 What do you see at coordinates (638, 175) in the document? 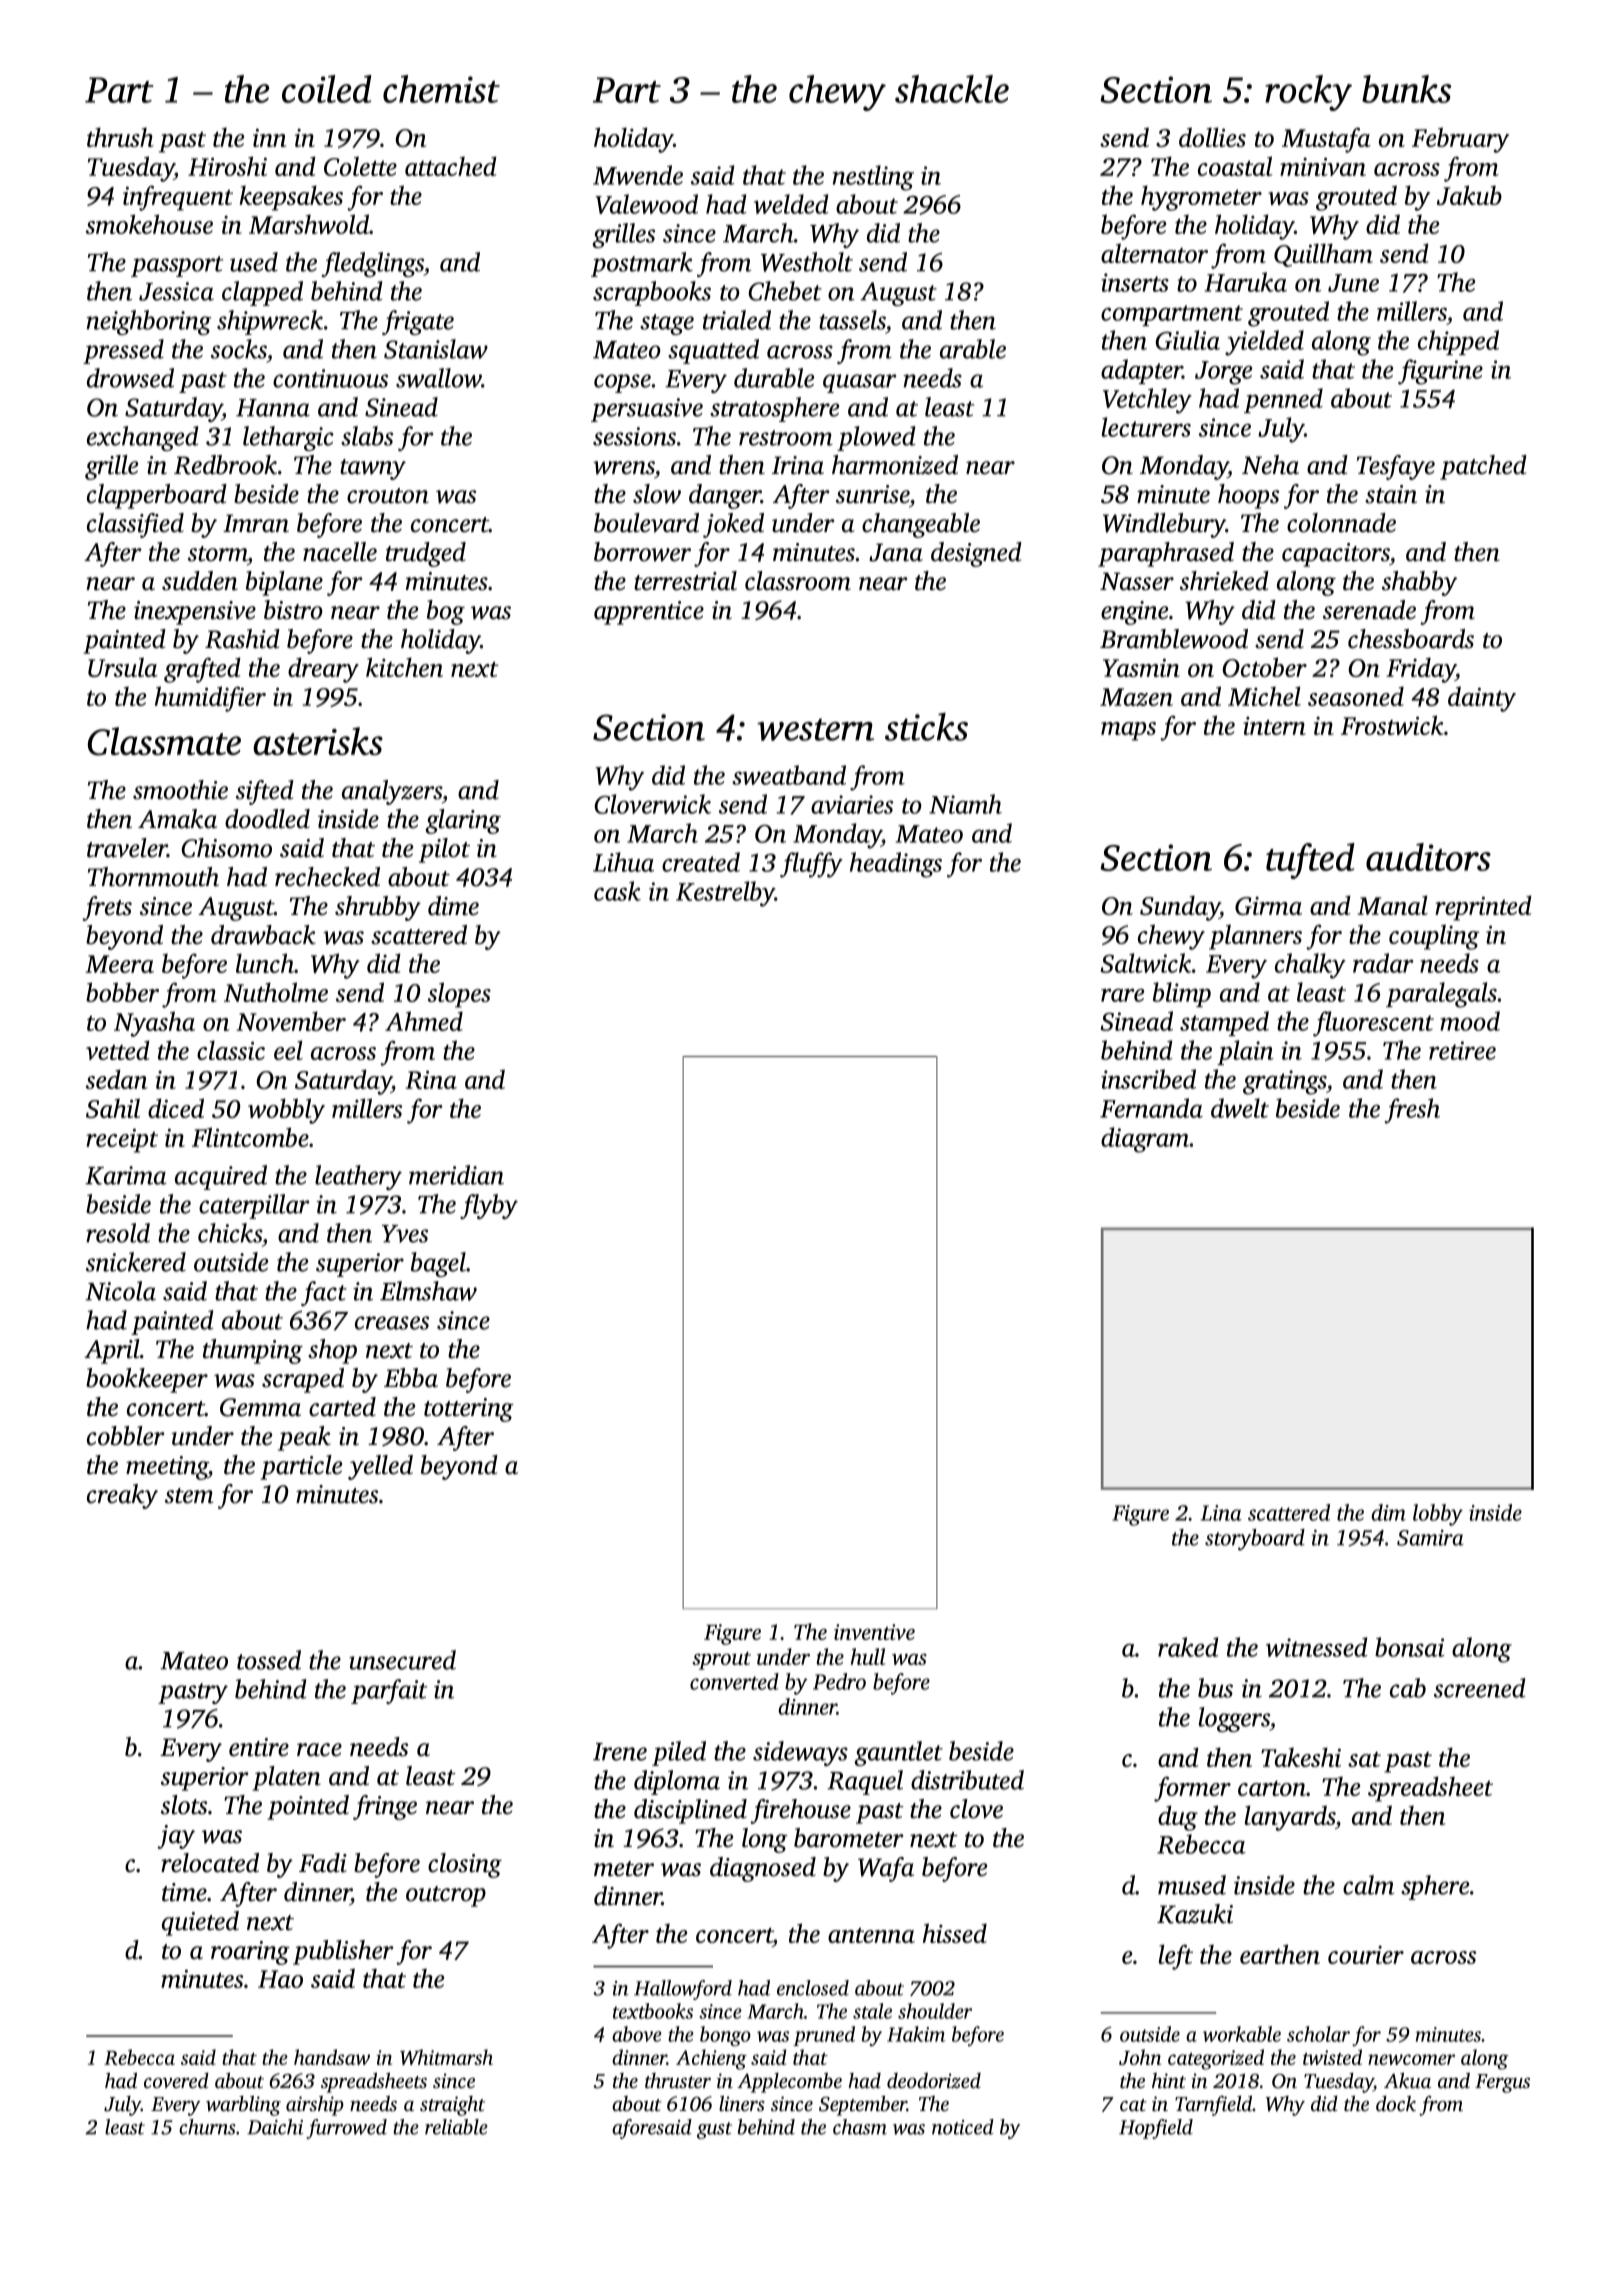
I see `Mwende` at bounding box center [638, 175].
